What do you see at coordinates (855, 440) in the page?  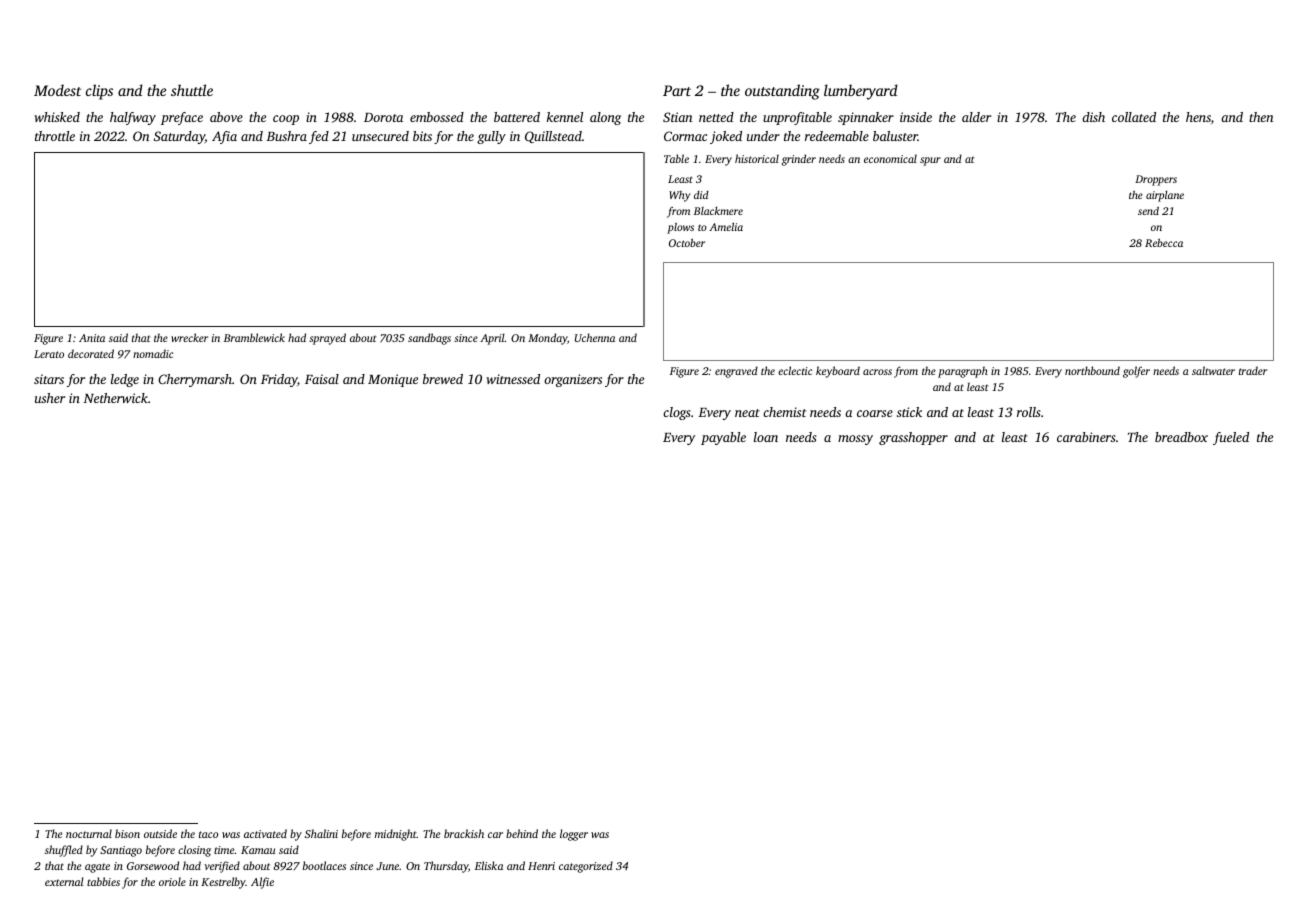 I see `mossy` at bounding box center [855, 440].
